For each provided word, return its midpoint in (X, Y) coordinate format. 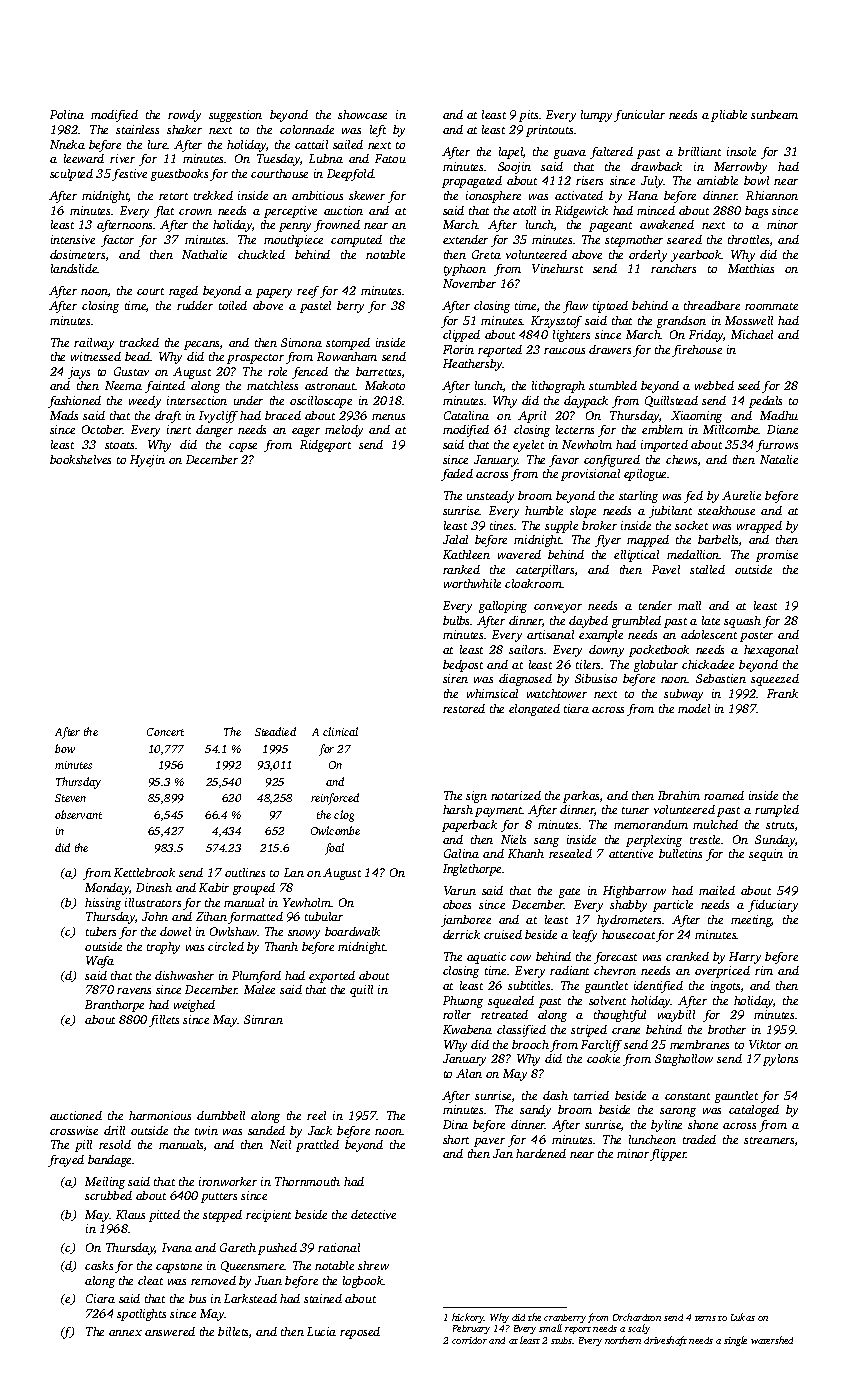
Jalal (455, 539)
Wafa (100, 962)
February (471, 1329)
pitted (164, 1216)
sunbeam (774, 114)
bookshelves (80, 459)
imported (664, 446)
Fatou (390, 158)
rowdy (184, 116)
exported (332, 977)
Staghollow (684, 1060)
